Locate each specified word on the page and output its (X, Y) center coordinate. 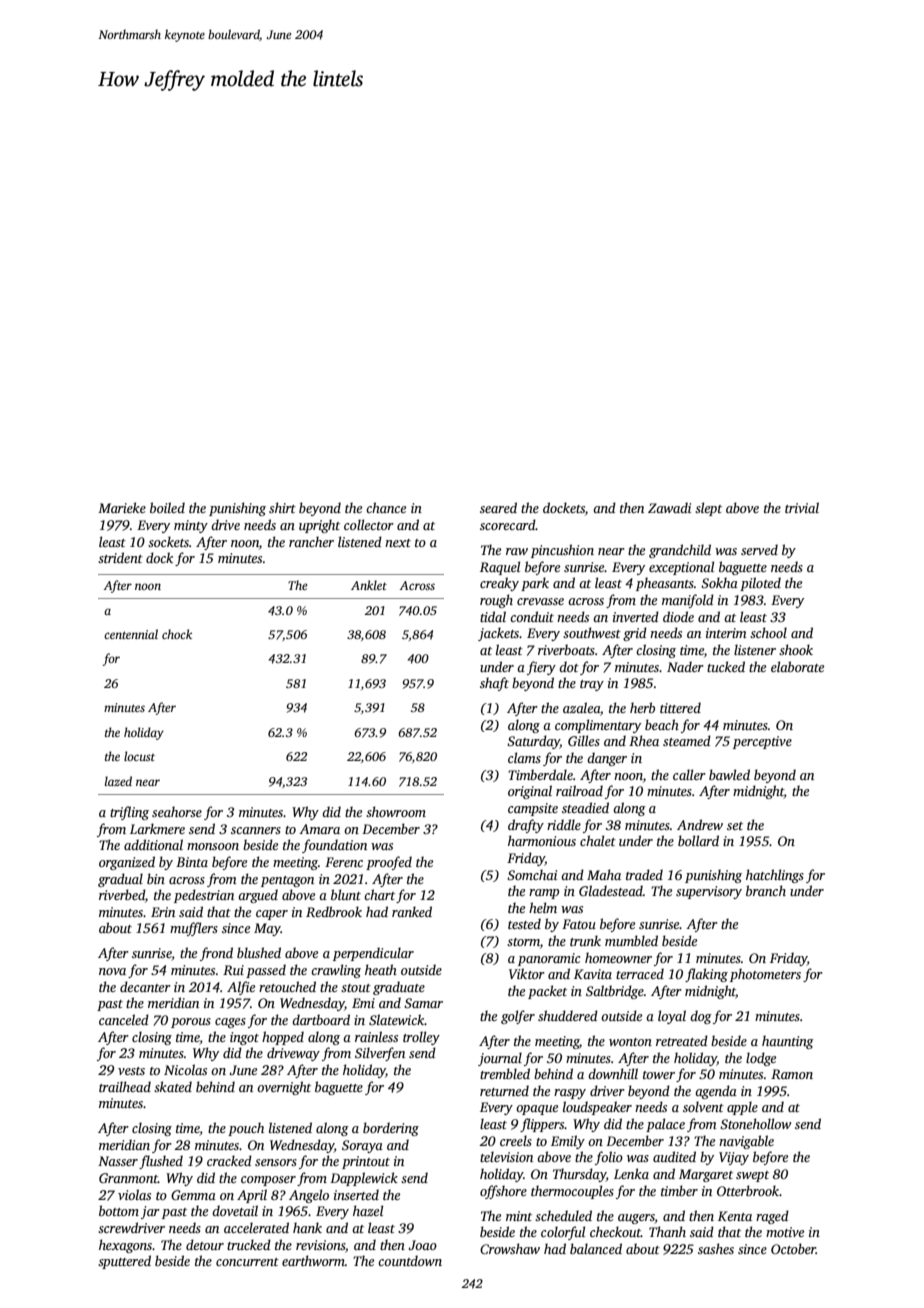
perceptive (762, 742)
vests (131, 1071)
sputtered (124, 1262)
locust (139, 756)
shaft (494, 684)
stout (356, 988)
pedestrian (204, 896)
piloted (760, 584)
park (535, 584)
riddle (564, 824)
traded (644, 874)
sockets (168, 541)
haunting (788, 1042)
